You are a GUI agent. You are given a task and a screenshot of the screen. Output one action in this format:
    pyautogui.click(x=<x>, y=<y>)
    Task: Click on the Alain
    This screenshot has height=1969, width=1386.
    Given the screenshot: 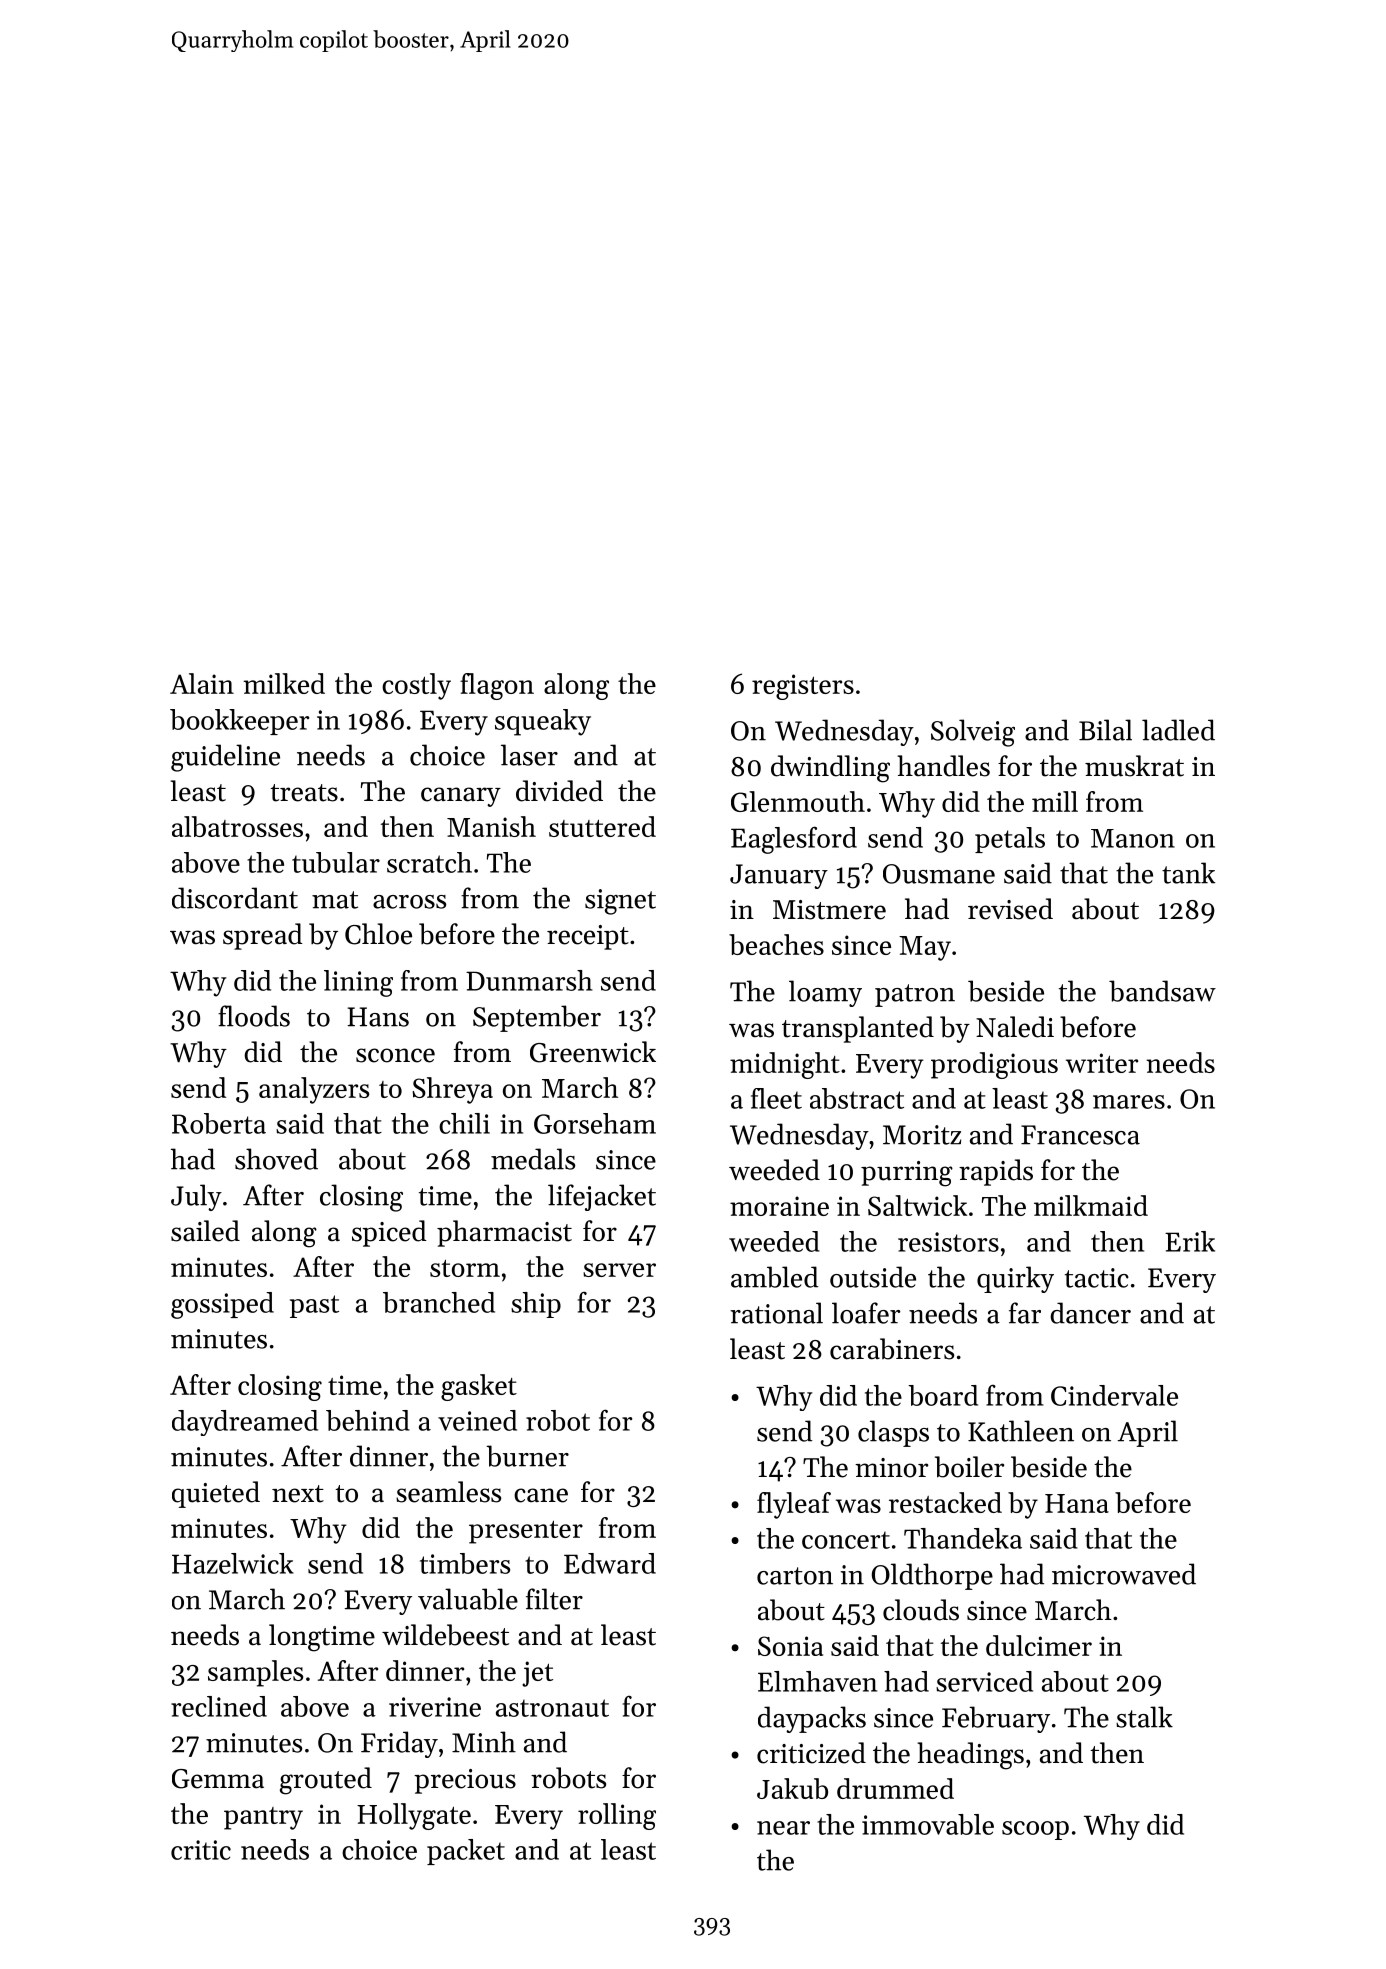 What is the action you would take?
    pyautogui.click(x=202, y=683)
